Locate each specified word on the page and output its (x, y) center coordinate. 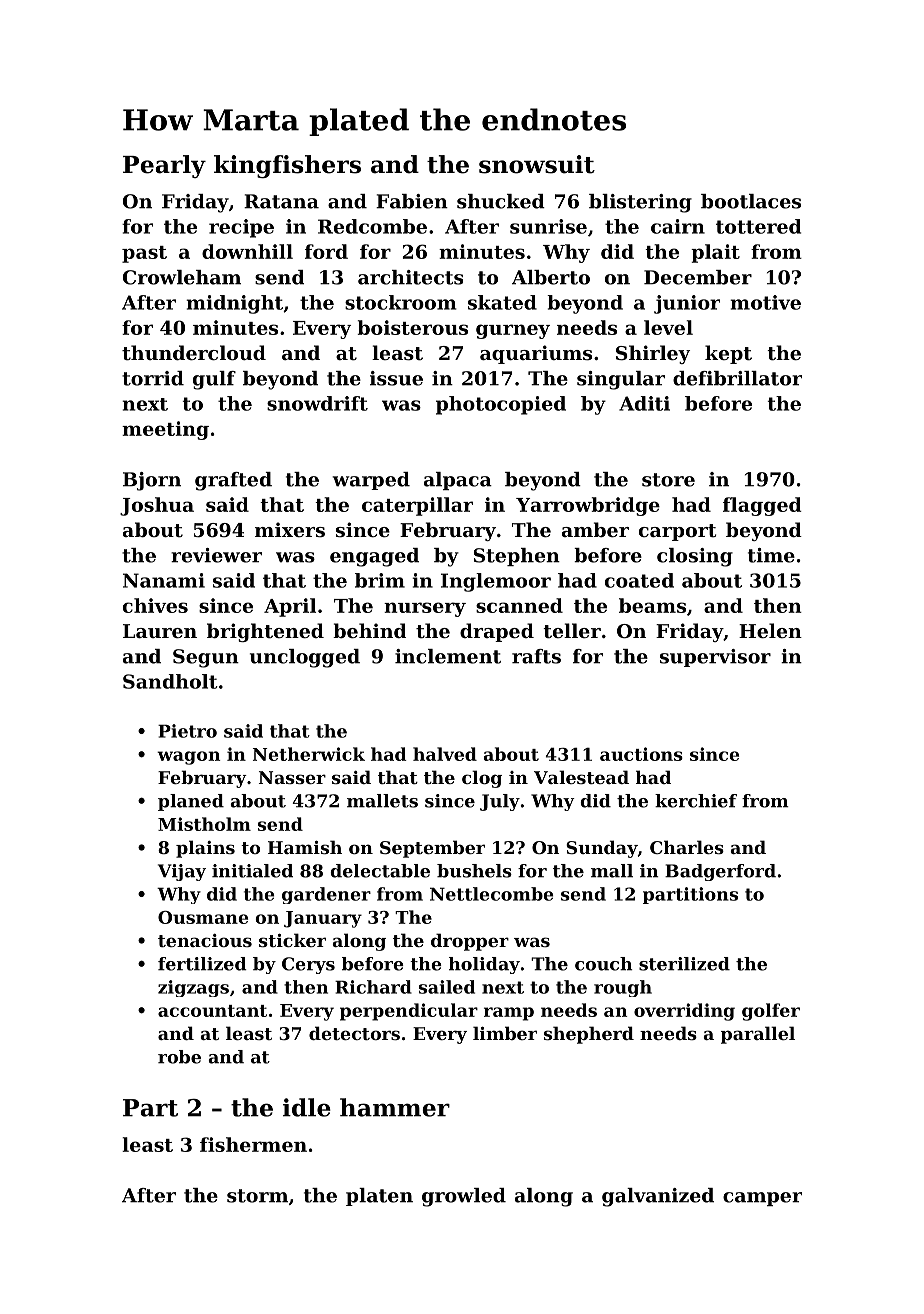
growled (464, 1197)
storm (257, 1196)
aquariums (536, 354)
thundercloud (194, 353)
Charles (687, 847)
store (668, 480)
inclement (448, 656)
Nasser (292, 777)
